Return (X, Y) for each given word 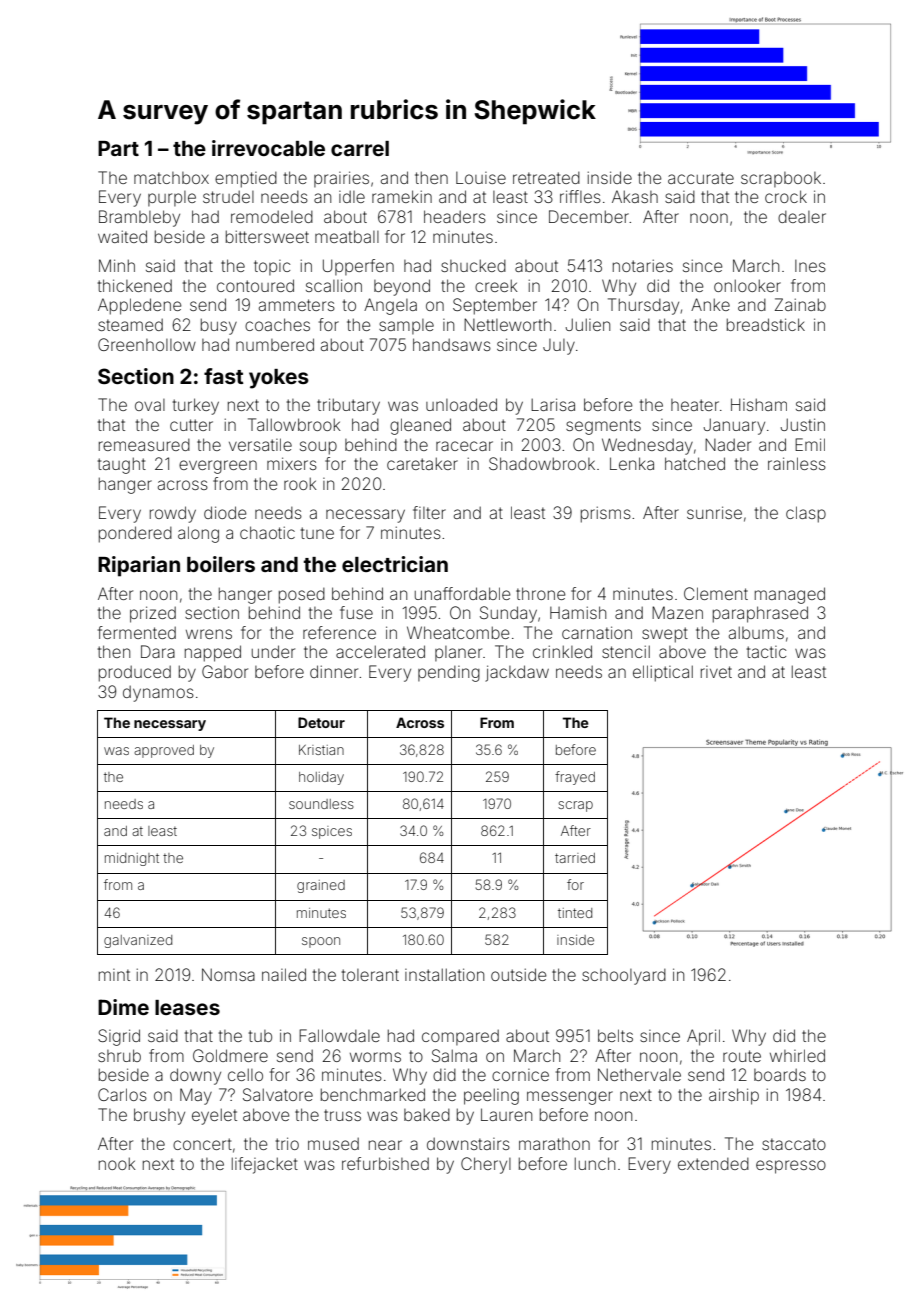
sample (406, 326)
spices (332, 832)
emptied (246, 180)
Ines (810, 266)
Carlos (122, 1094)
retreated (546, 178)
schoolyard (624, 977)
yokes (279, 379)
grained (321, 886)
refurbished (385, 1163)
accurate (701, 178)
